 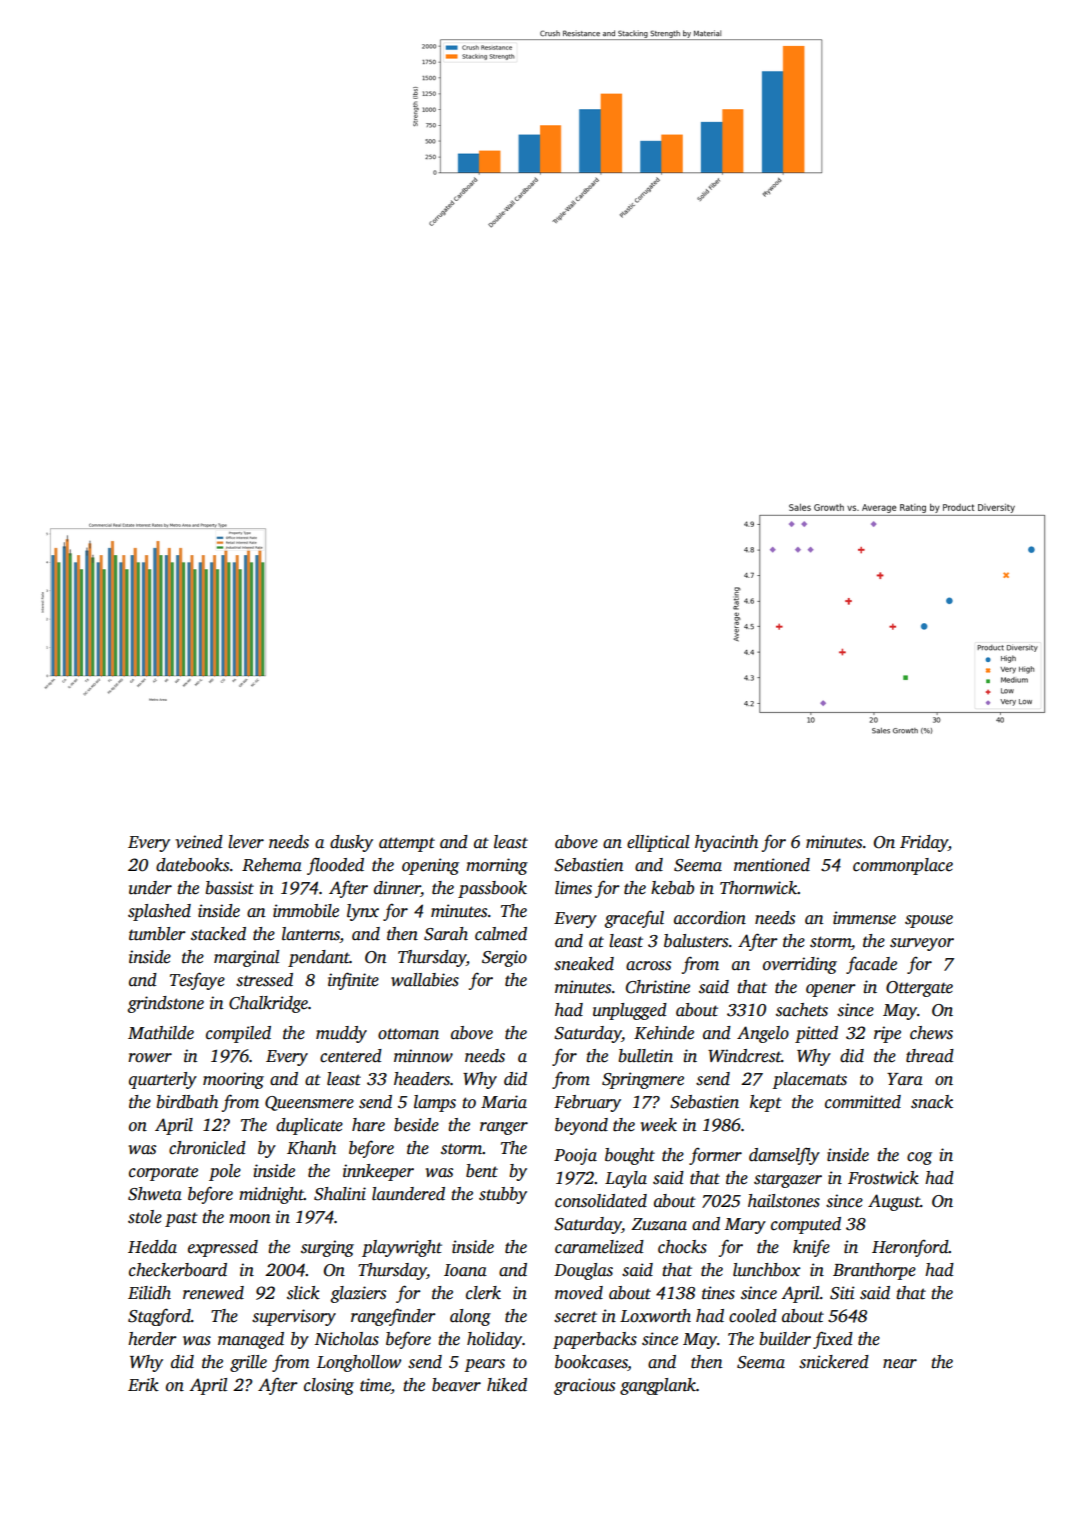 What do you see at coordinates (929, 921) in the image?
I see `spouse` at bounding box center [929, 921].
